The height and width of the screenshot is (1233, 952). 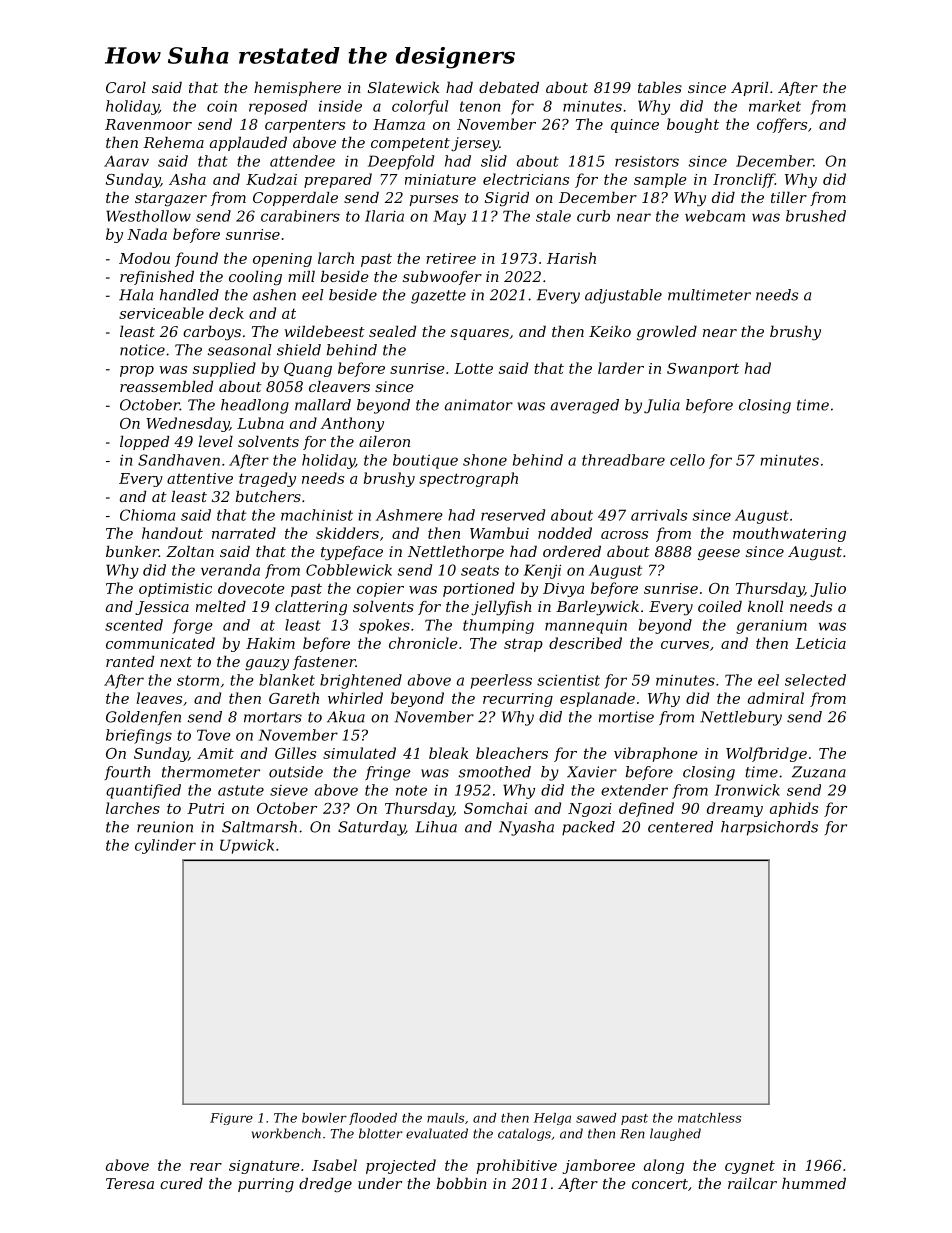 I want to click on under, so click(x=380, y=1183).
